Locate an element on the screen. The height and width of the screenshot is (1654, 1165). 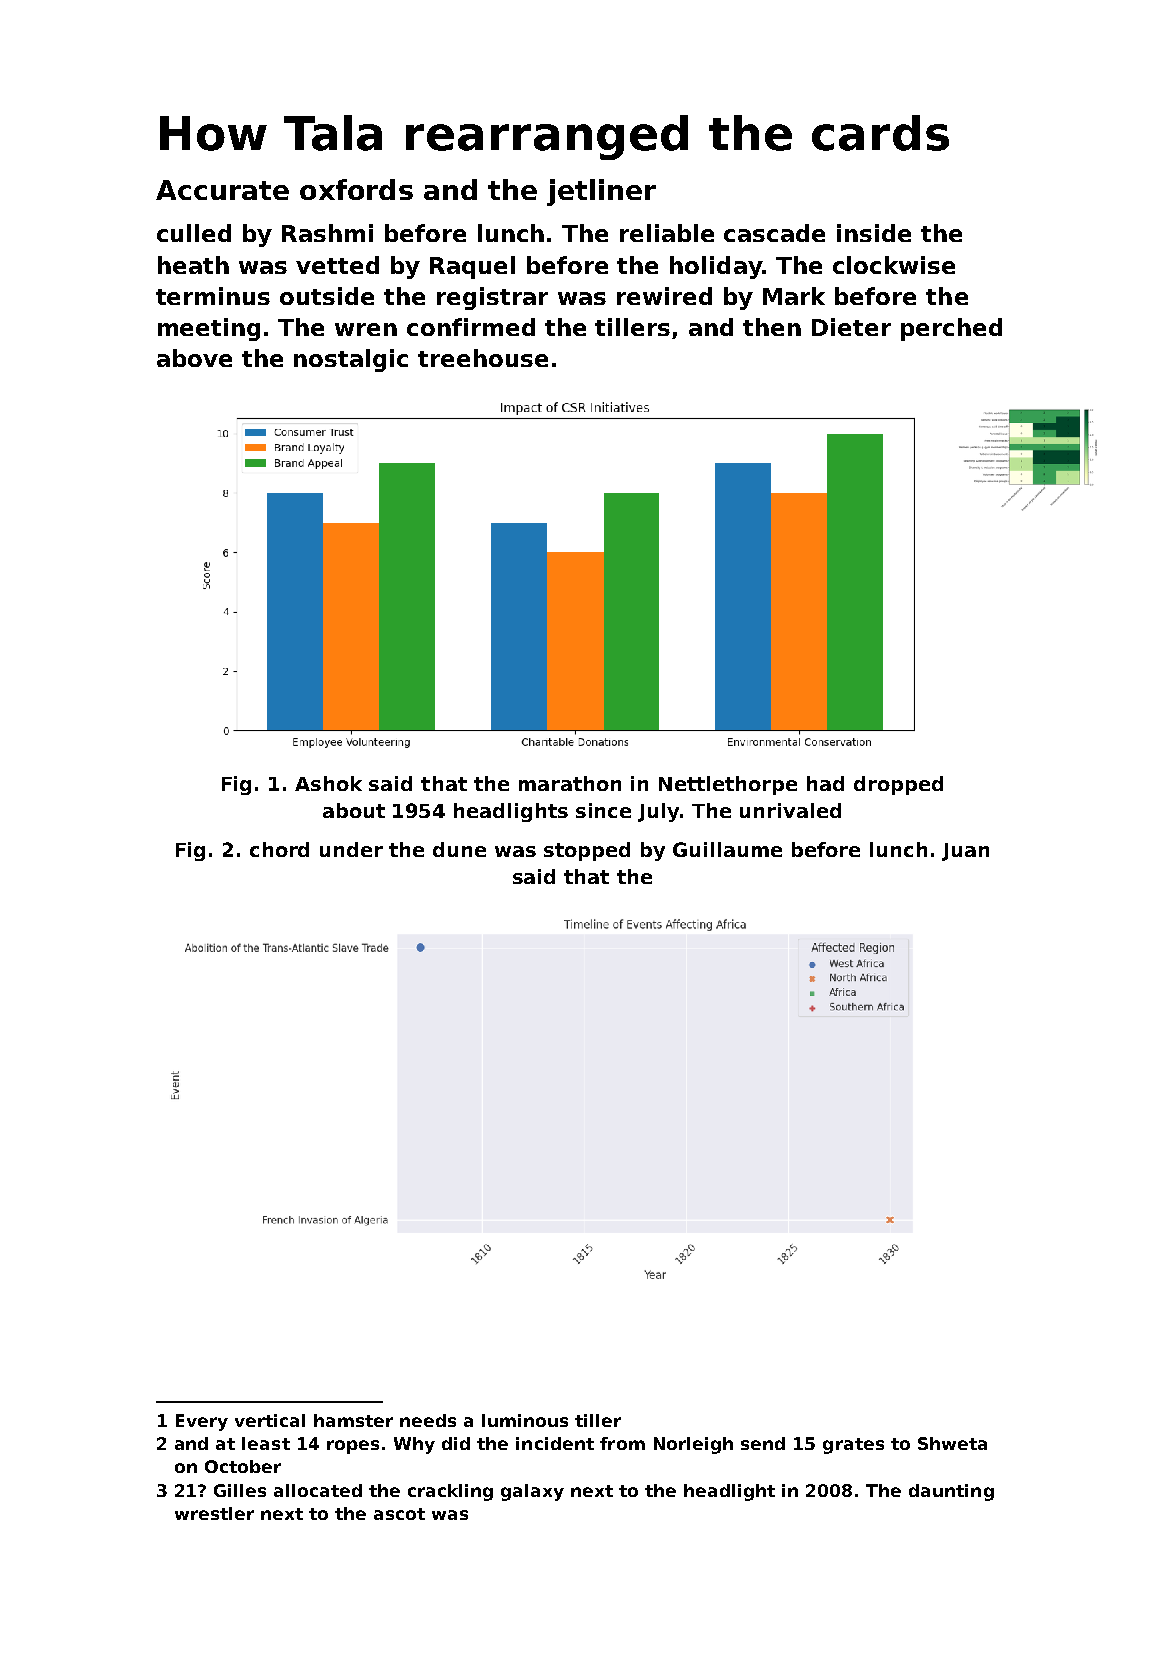
dropped is located at coordinates (898, 785).
